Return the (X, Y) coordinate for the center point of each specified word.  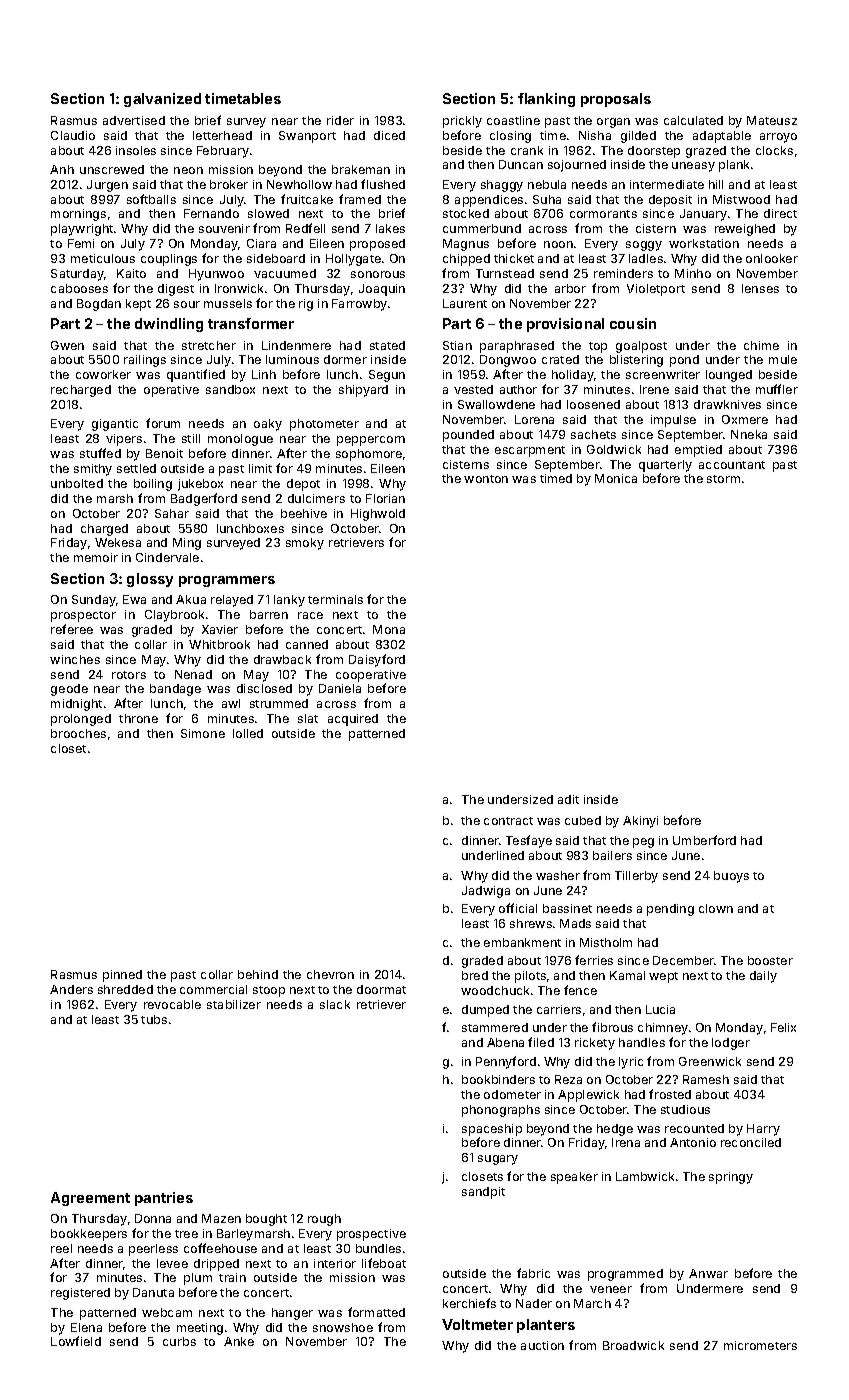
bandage (175, 690)
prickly (462, 122)
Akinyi (640, 822)
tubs (154, 1019)
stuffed (100, 453)
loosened (593, 404)
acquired (353, 720)
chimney (663, 1029)
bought (266, 1220)
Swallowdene (496, 404)
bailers (612, 855)
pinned (122, 976)
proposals (616, 100)
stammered (495, 1027)
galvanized (162, 100)
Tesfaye (529, 841)
